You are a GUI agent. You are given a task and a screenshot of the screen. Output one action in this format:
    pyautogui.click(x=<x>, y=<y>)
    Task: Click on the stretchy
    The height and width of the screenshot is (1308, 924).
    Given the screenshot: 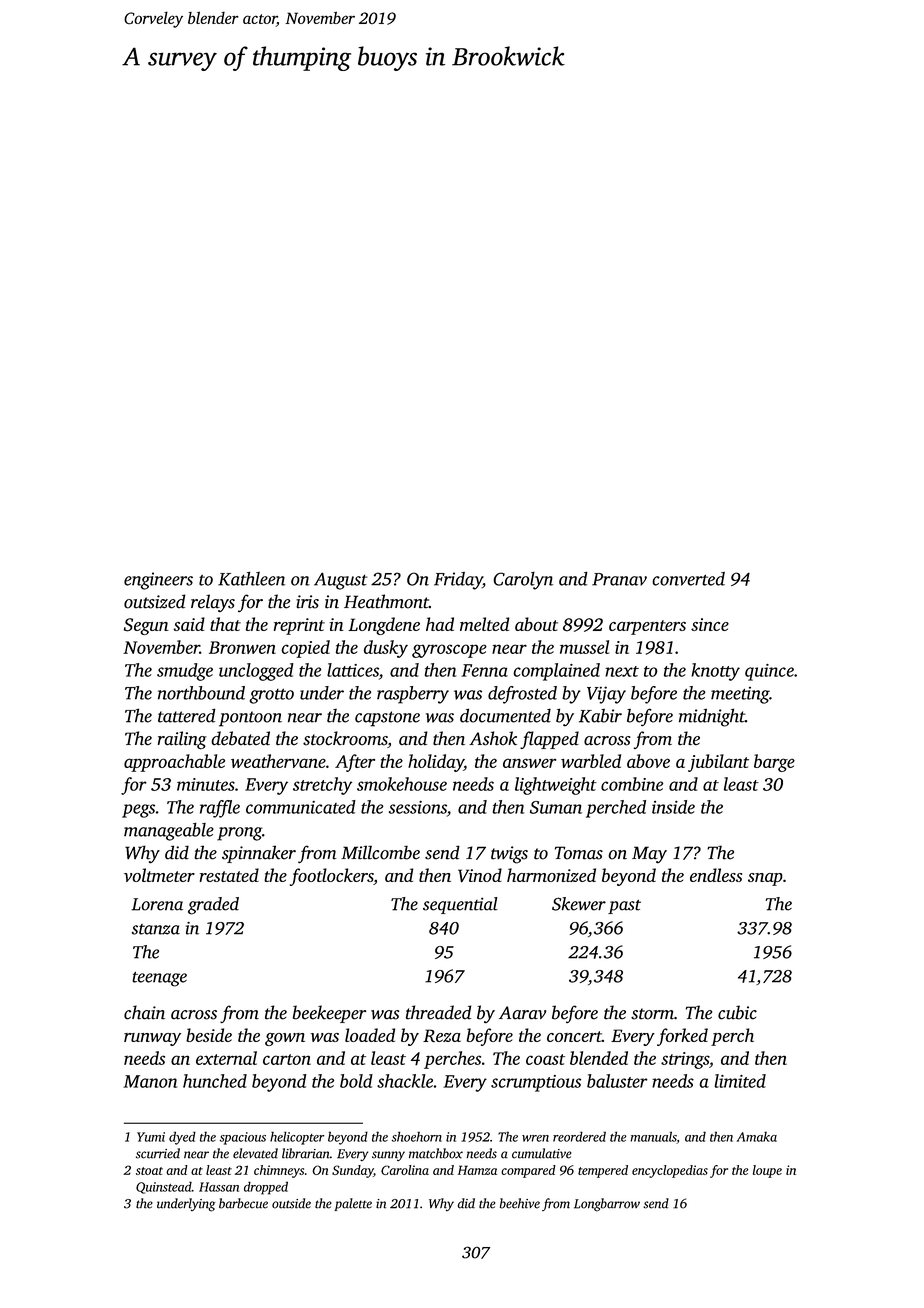 What is the action you would take?
    pyautogui.click(x=322, y=786)
